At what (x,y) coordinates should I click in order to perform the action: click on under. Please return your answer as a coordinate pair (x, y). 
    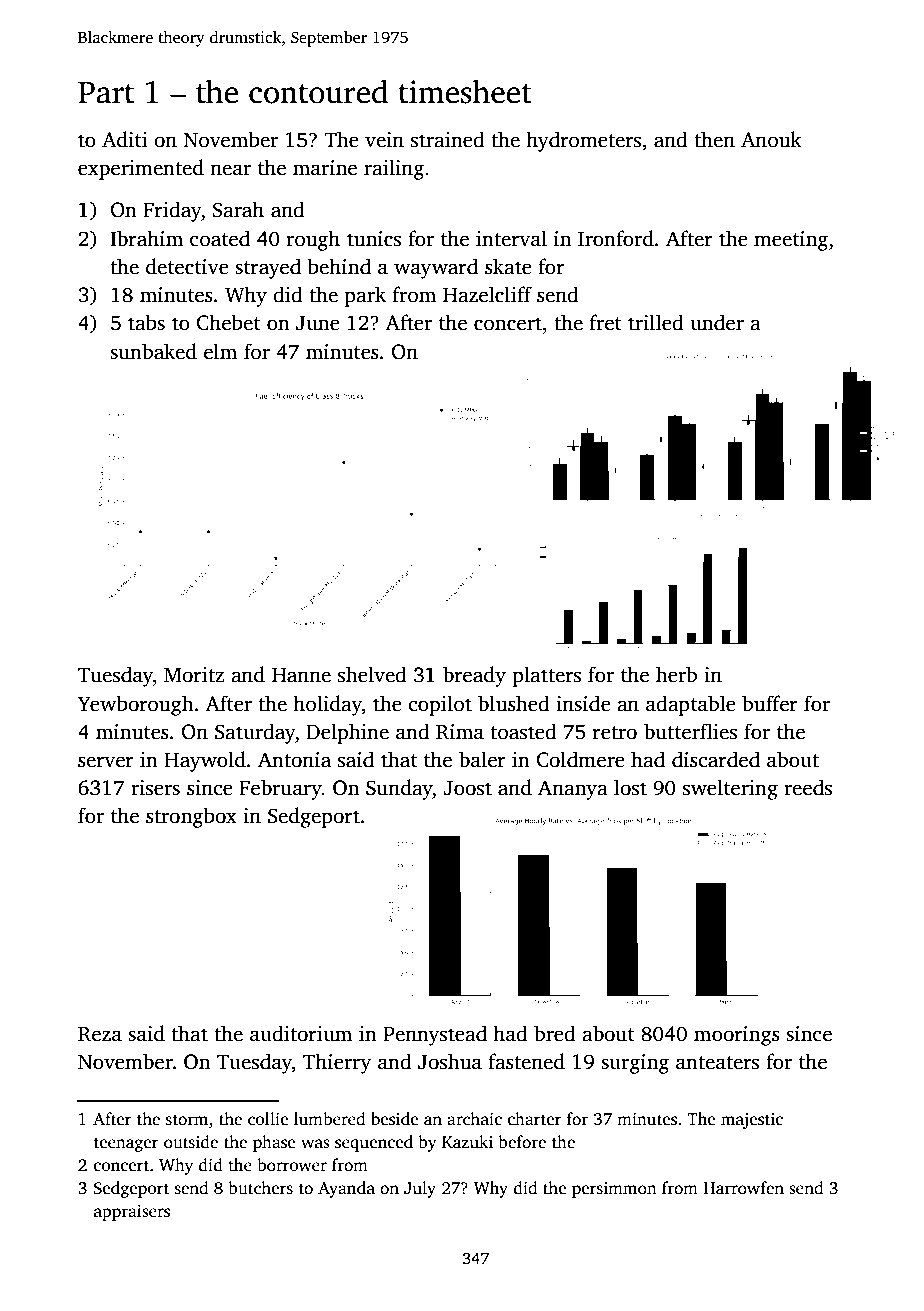
    Looking at the image, I should click on (717, 322).
